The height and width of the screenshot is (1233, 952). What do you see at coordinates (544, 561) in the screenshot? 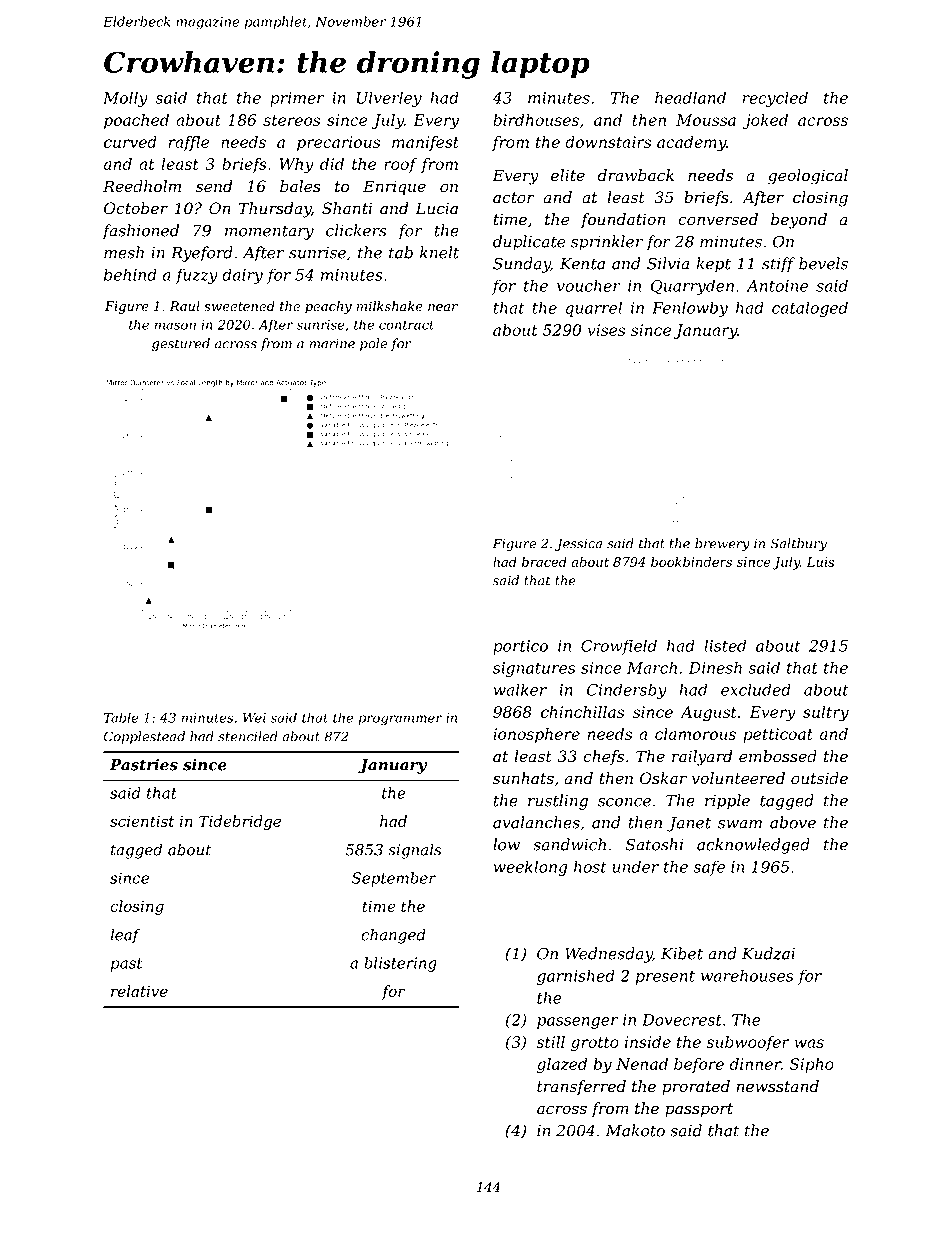
I see `braced` at bounding box center [544, 561].
